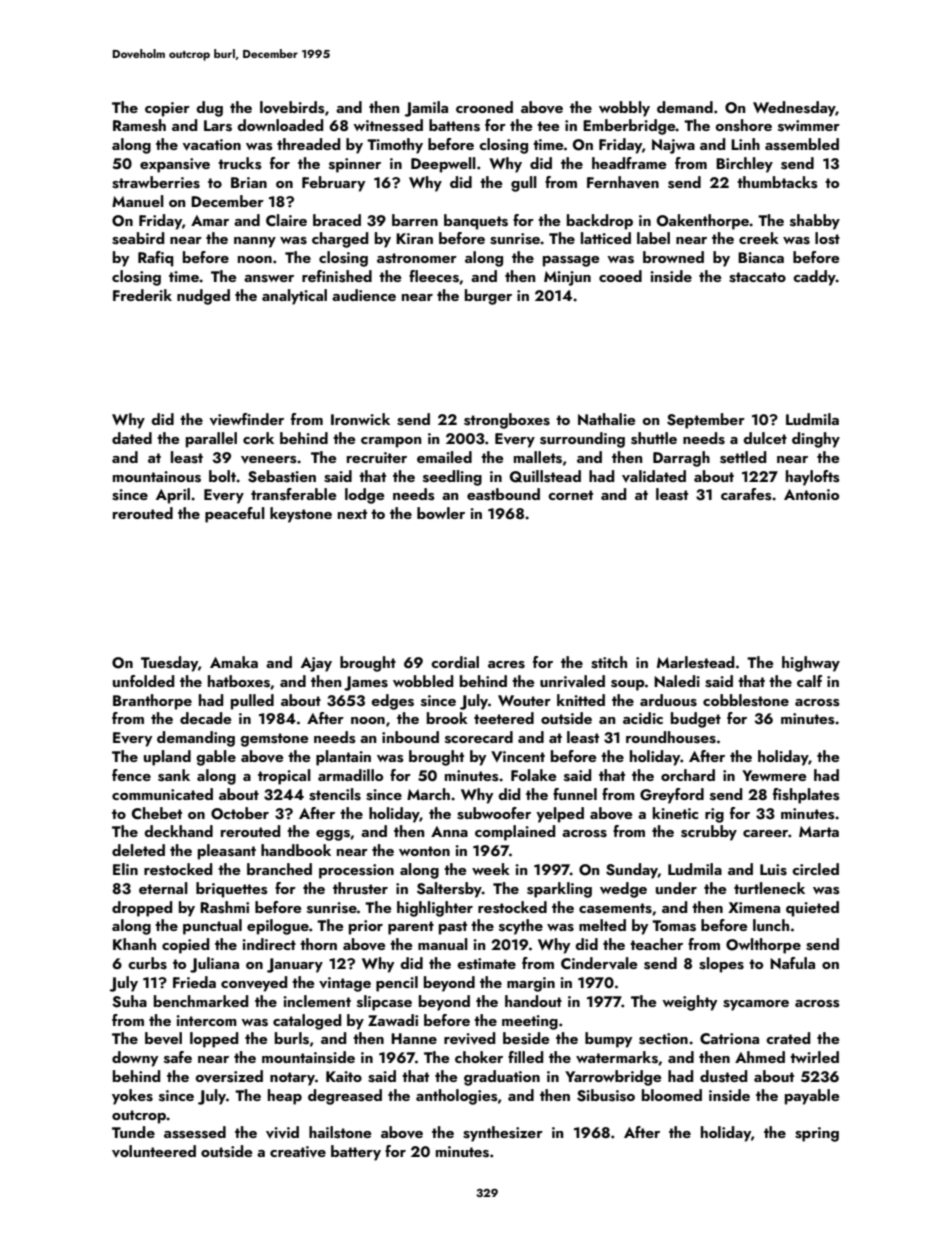  Describe the element at coordinates (494, 813) in the screenshot. I see `subwoofer` at that location.
